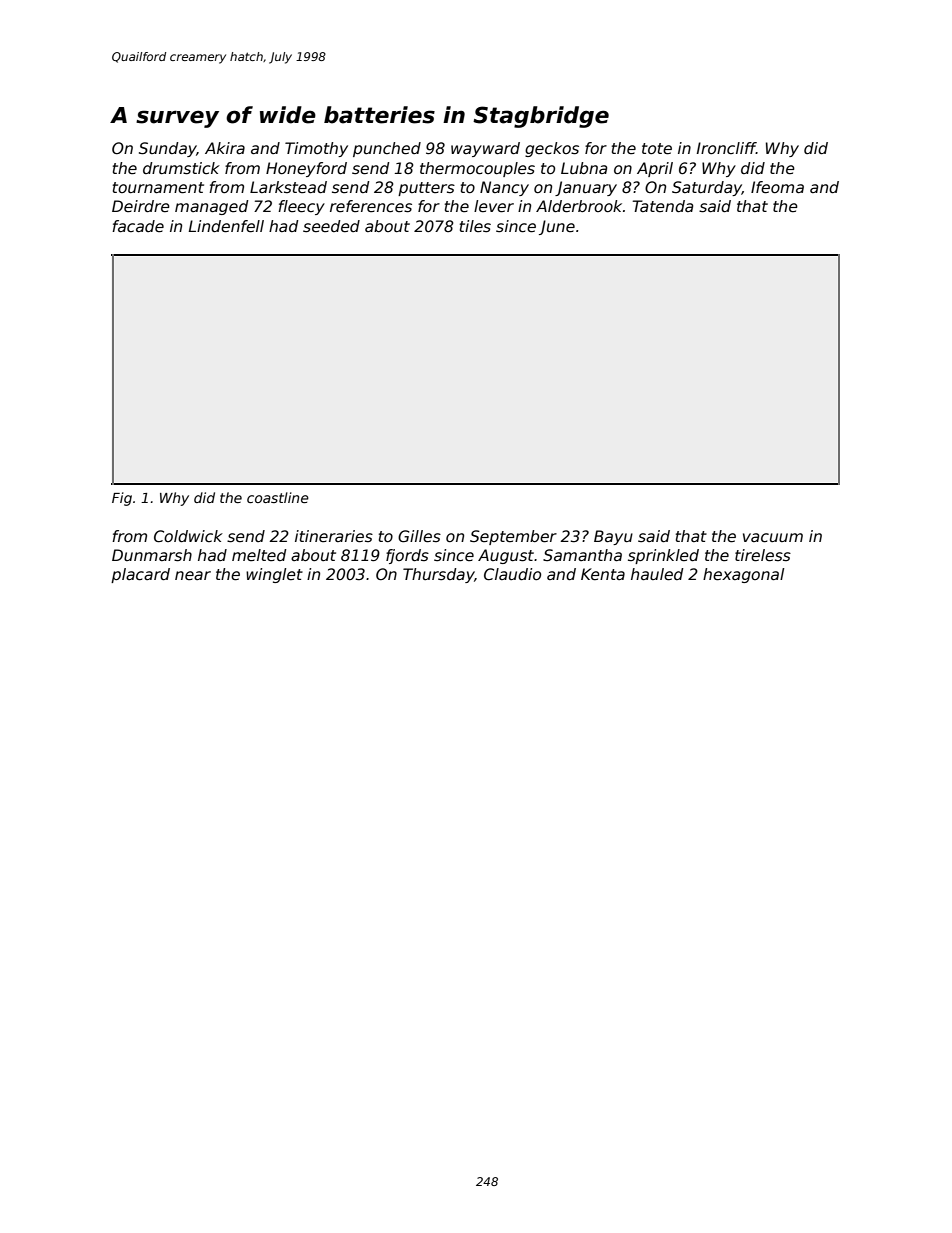  I want to click on June, so click(557, 227).
